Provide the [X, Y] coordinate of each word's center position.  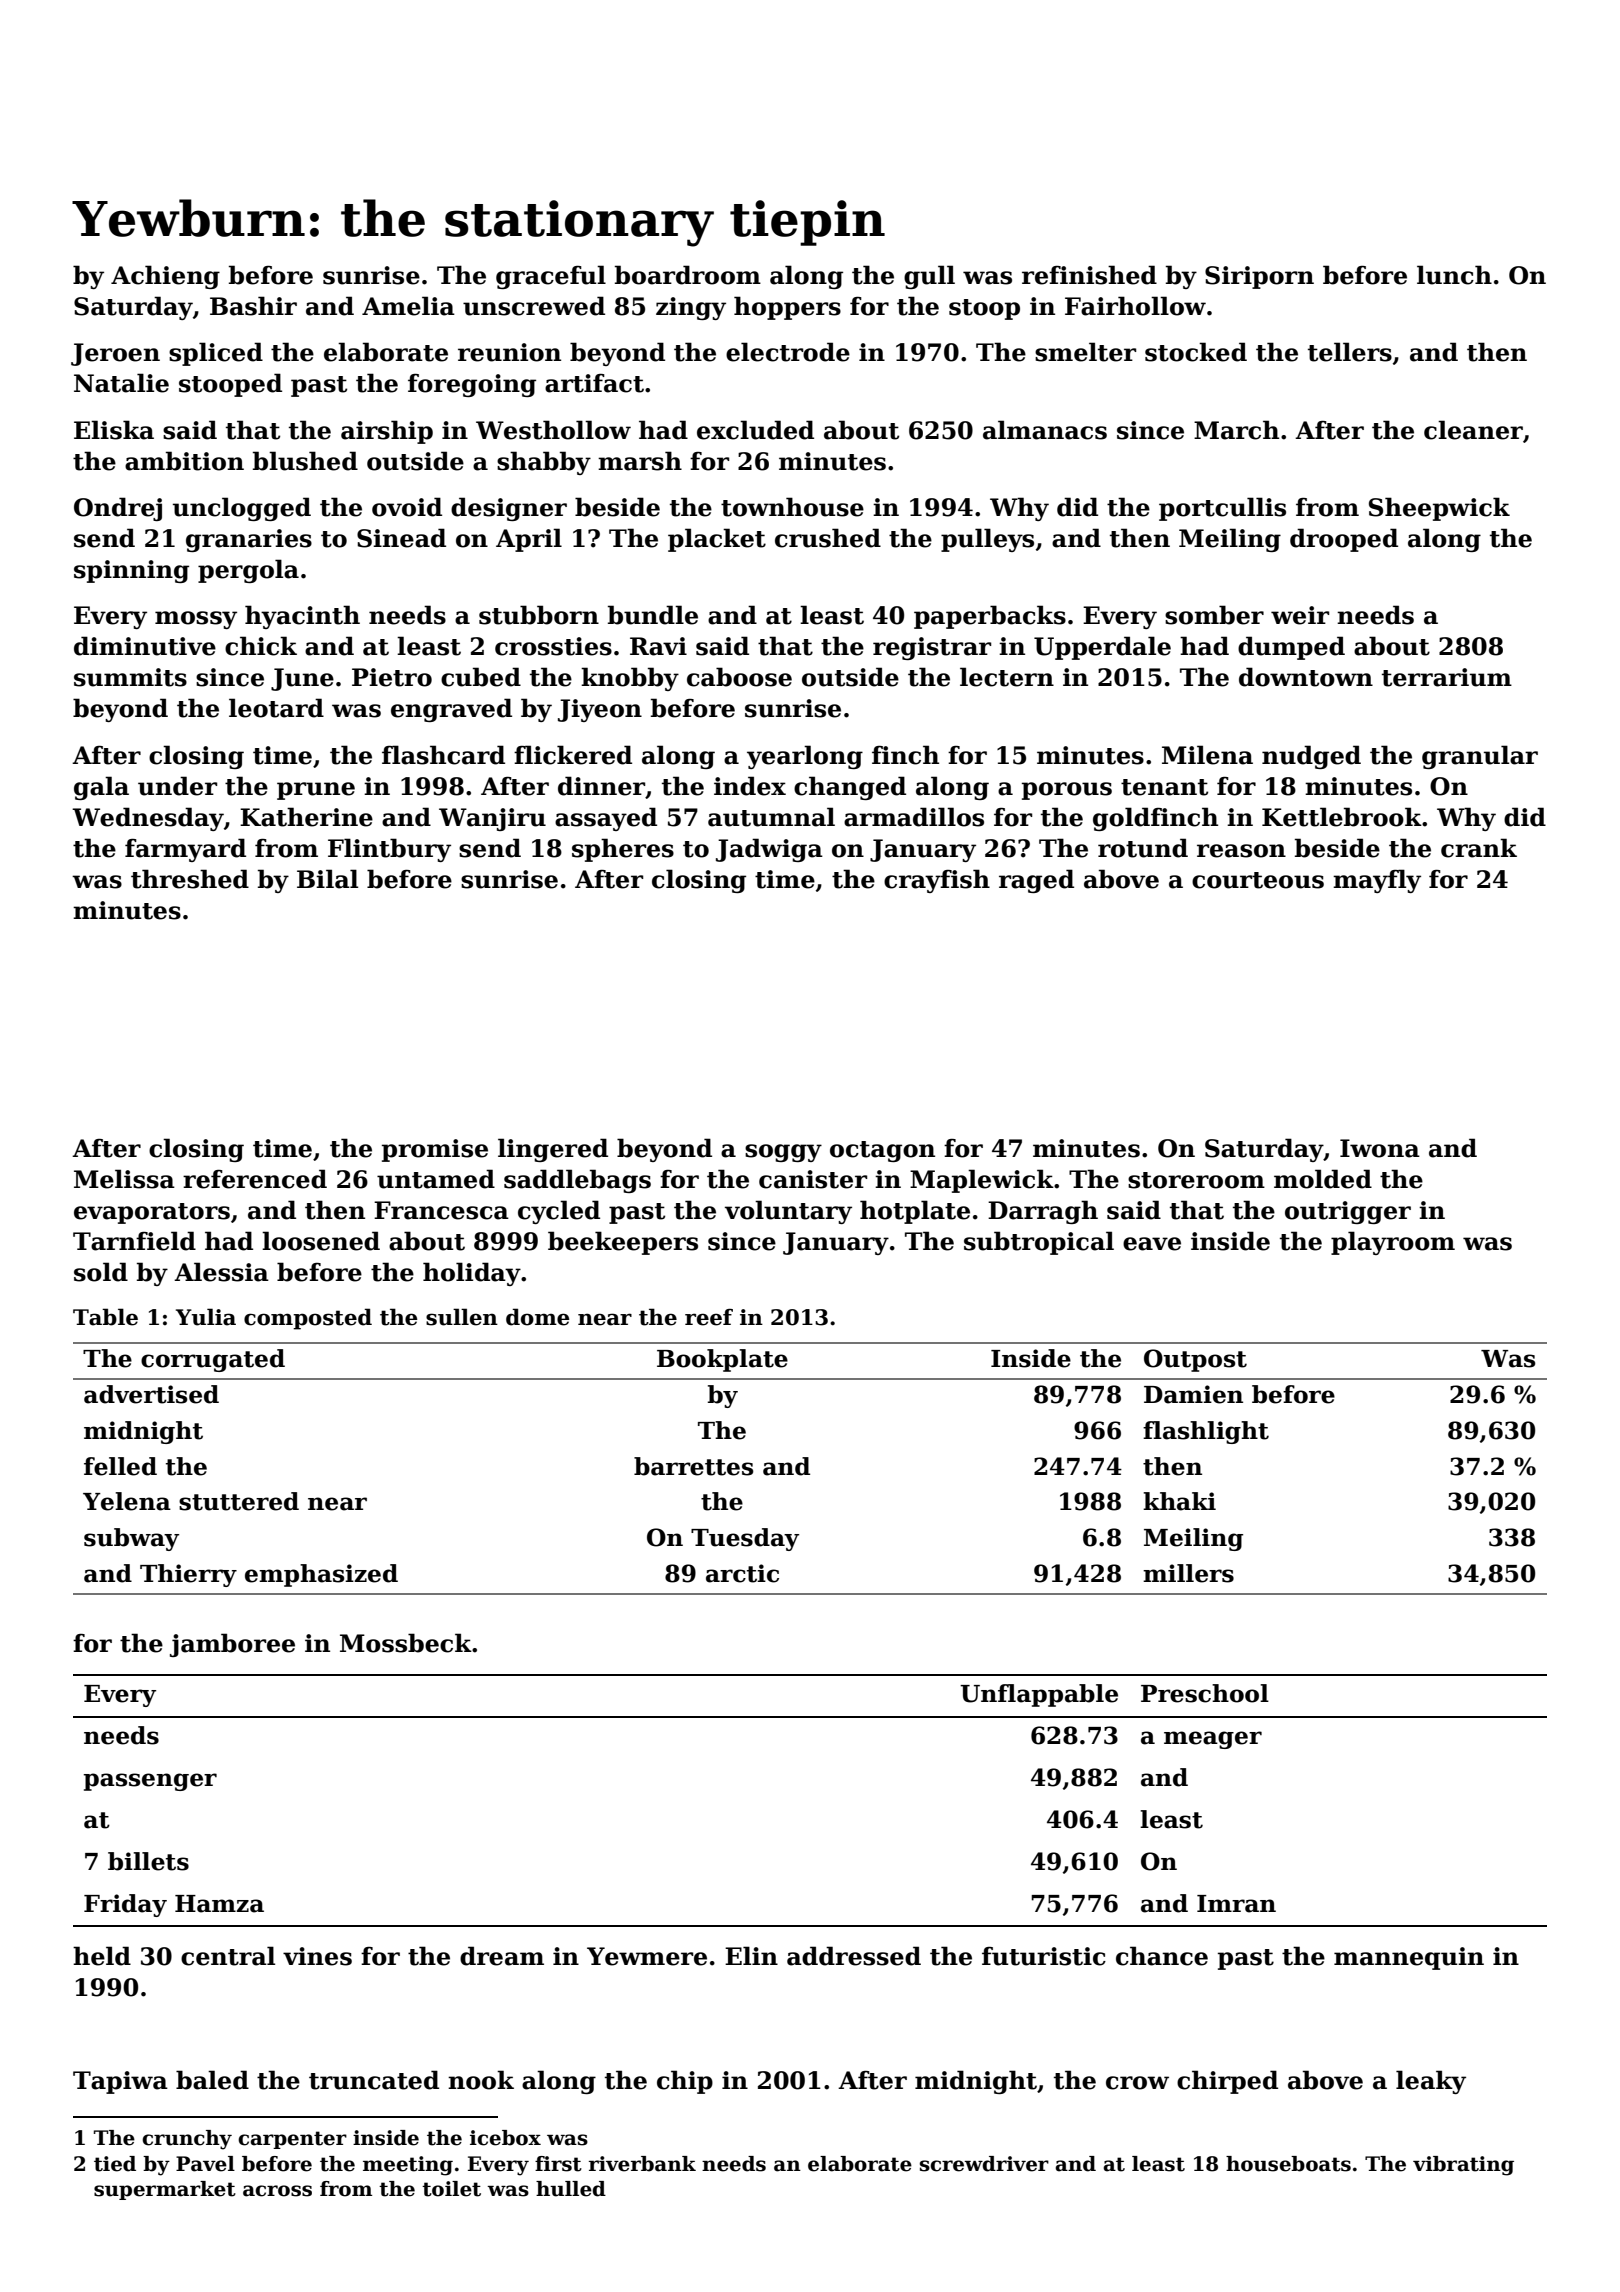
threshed [190, 879]
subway [131, 1539]
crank [1479, 848]
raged [1036, 881]
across [277, 2191]
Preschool [1205, 1693]
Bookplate [722, 1360]
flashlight [1206, 1432]
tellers [1350, 352]
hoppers [787, 308]
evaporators [152, 1213]
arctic [742, 1573]
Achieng [165, 277]
